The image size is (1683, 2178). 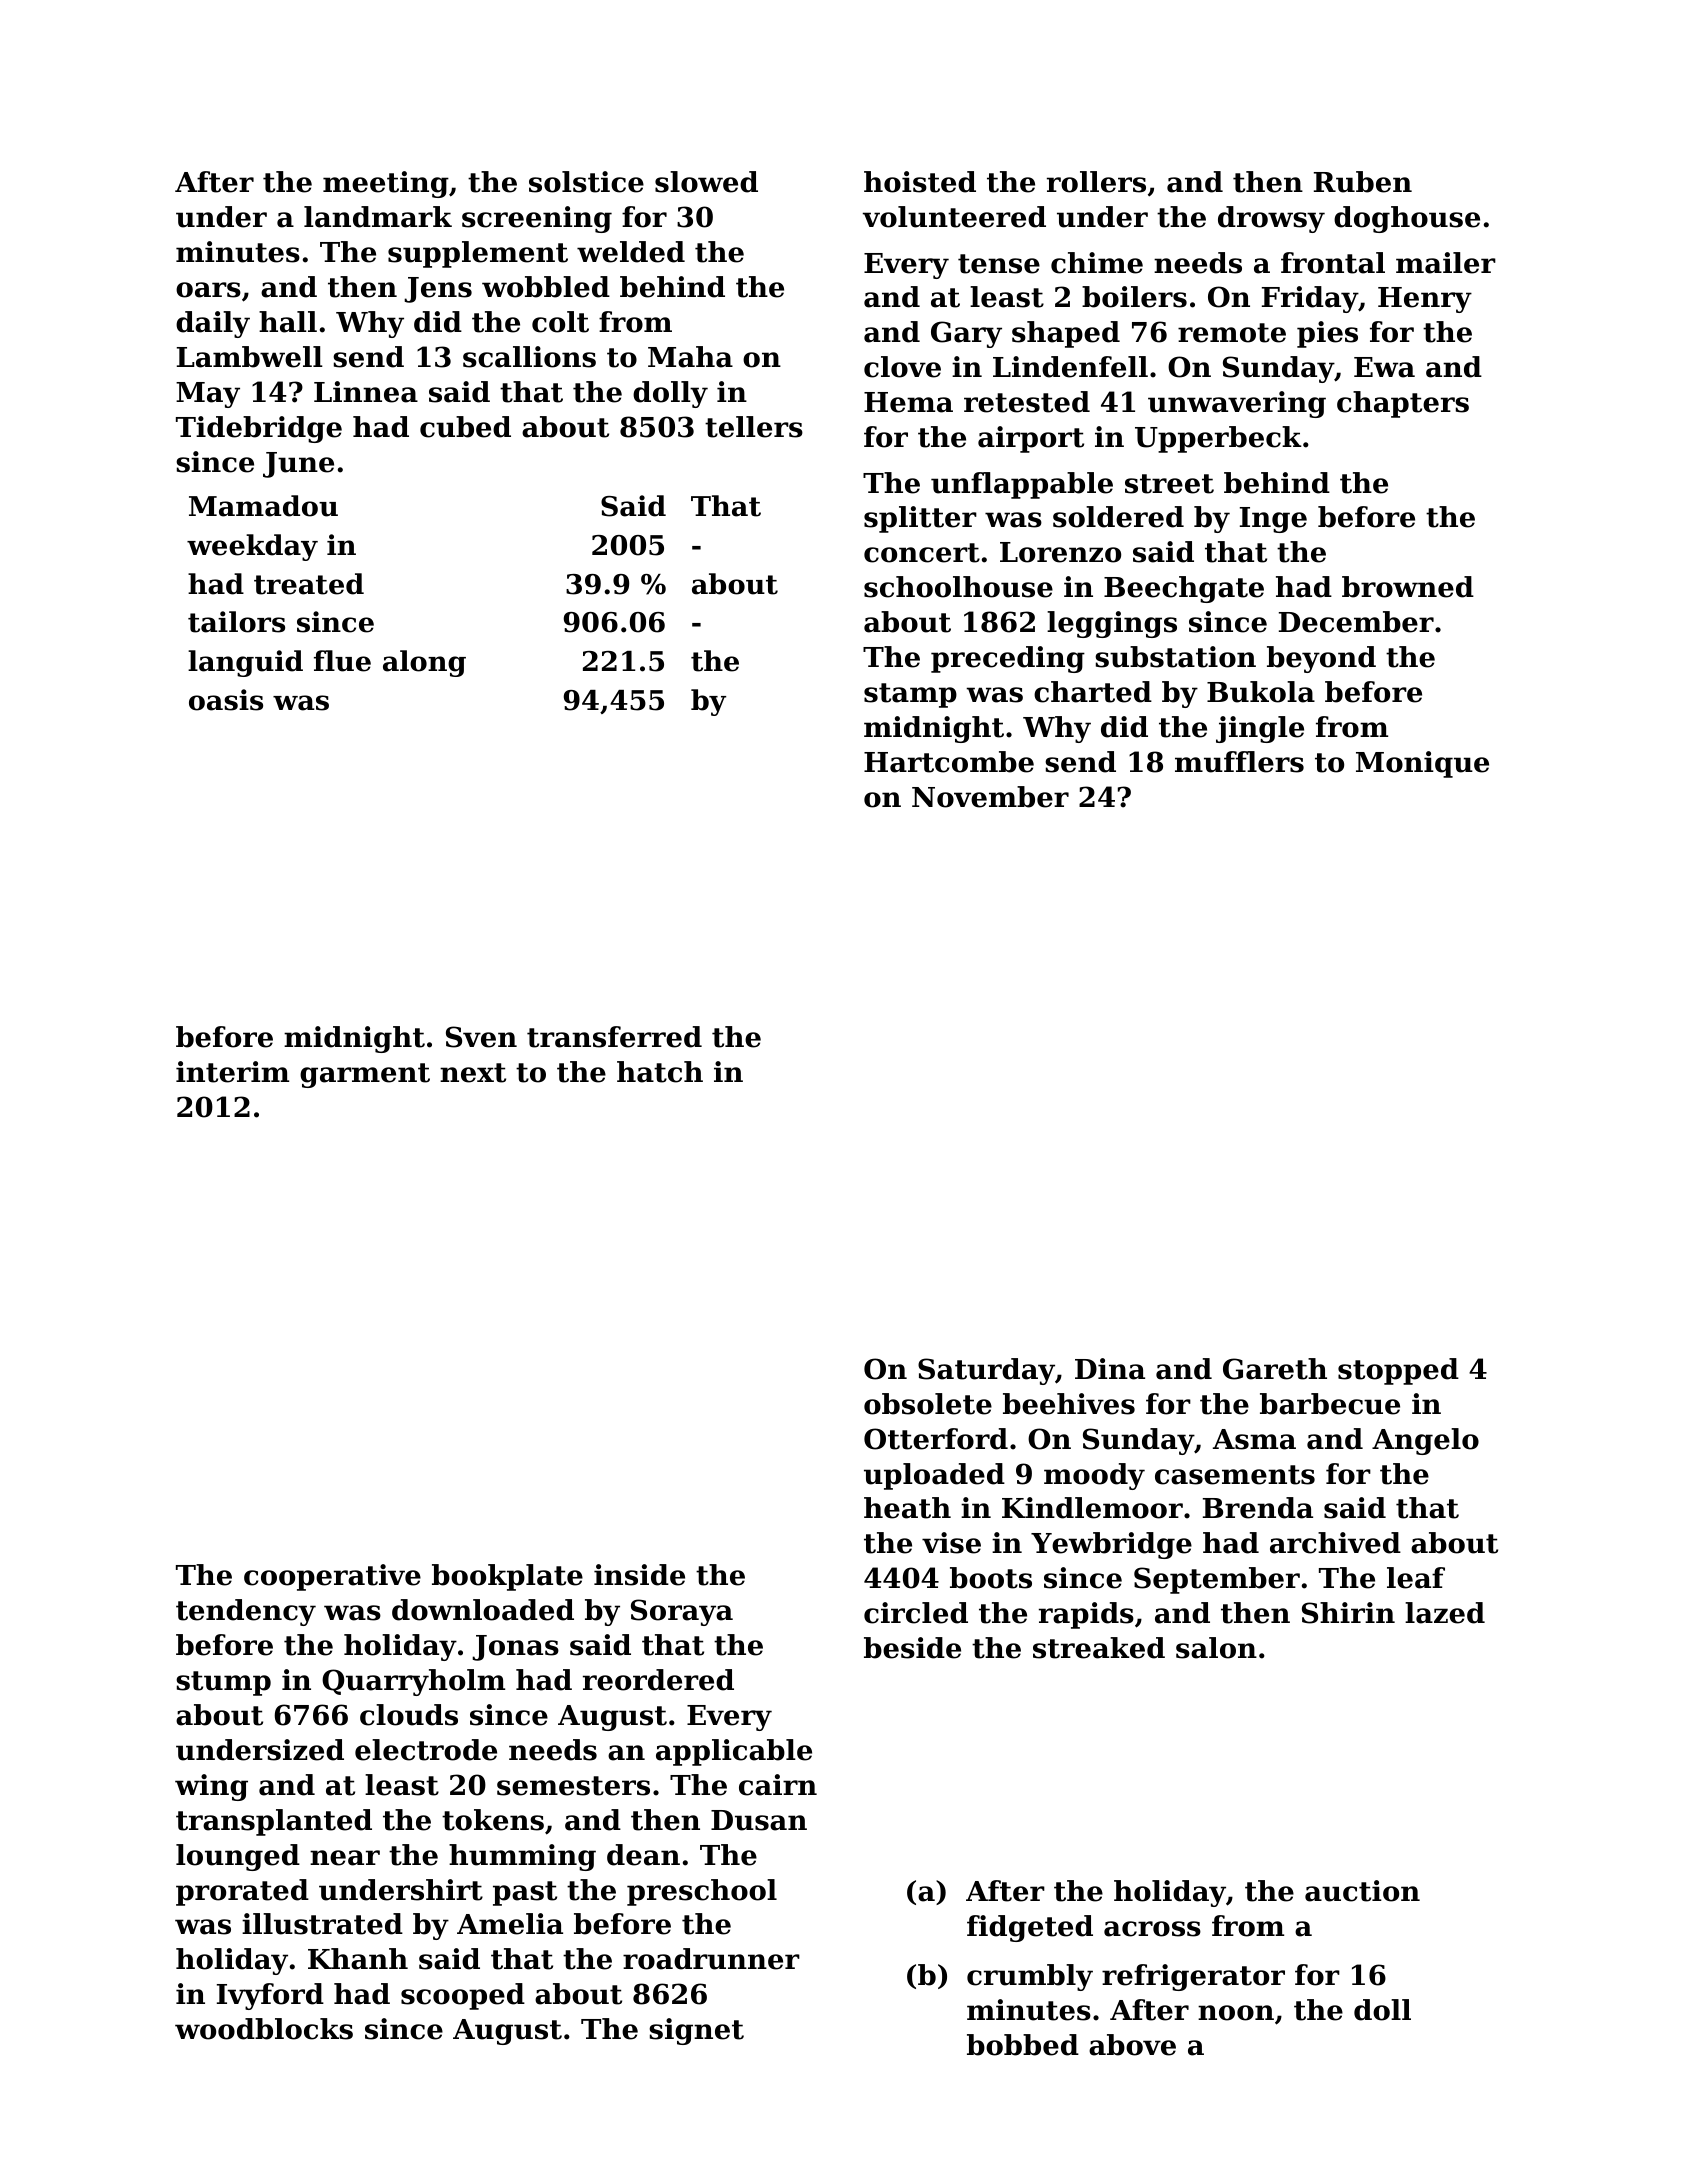 I want to click on woodblocks, so click(x=264, y=2029).
